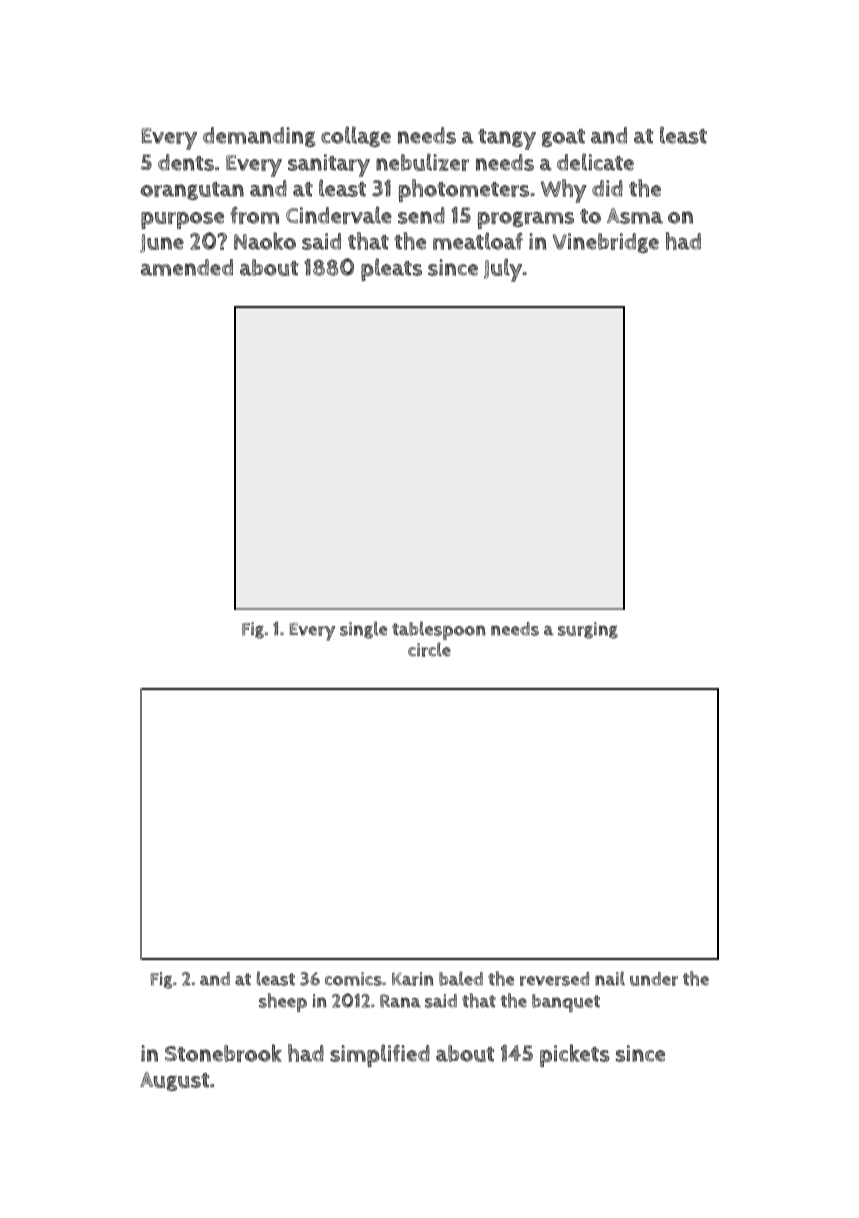 The width and height of the screenshot is (859, 1218). What do you see at coordinates (187, 267) in the screenshot?
I see `amended` at bounding box center [187, 267].
